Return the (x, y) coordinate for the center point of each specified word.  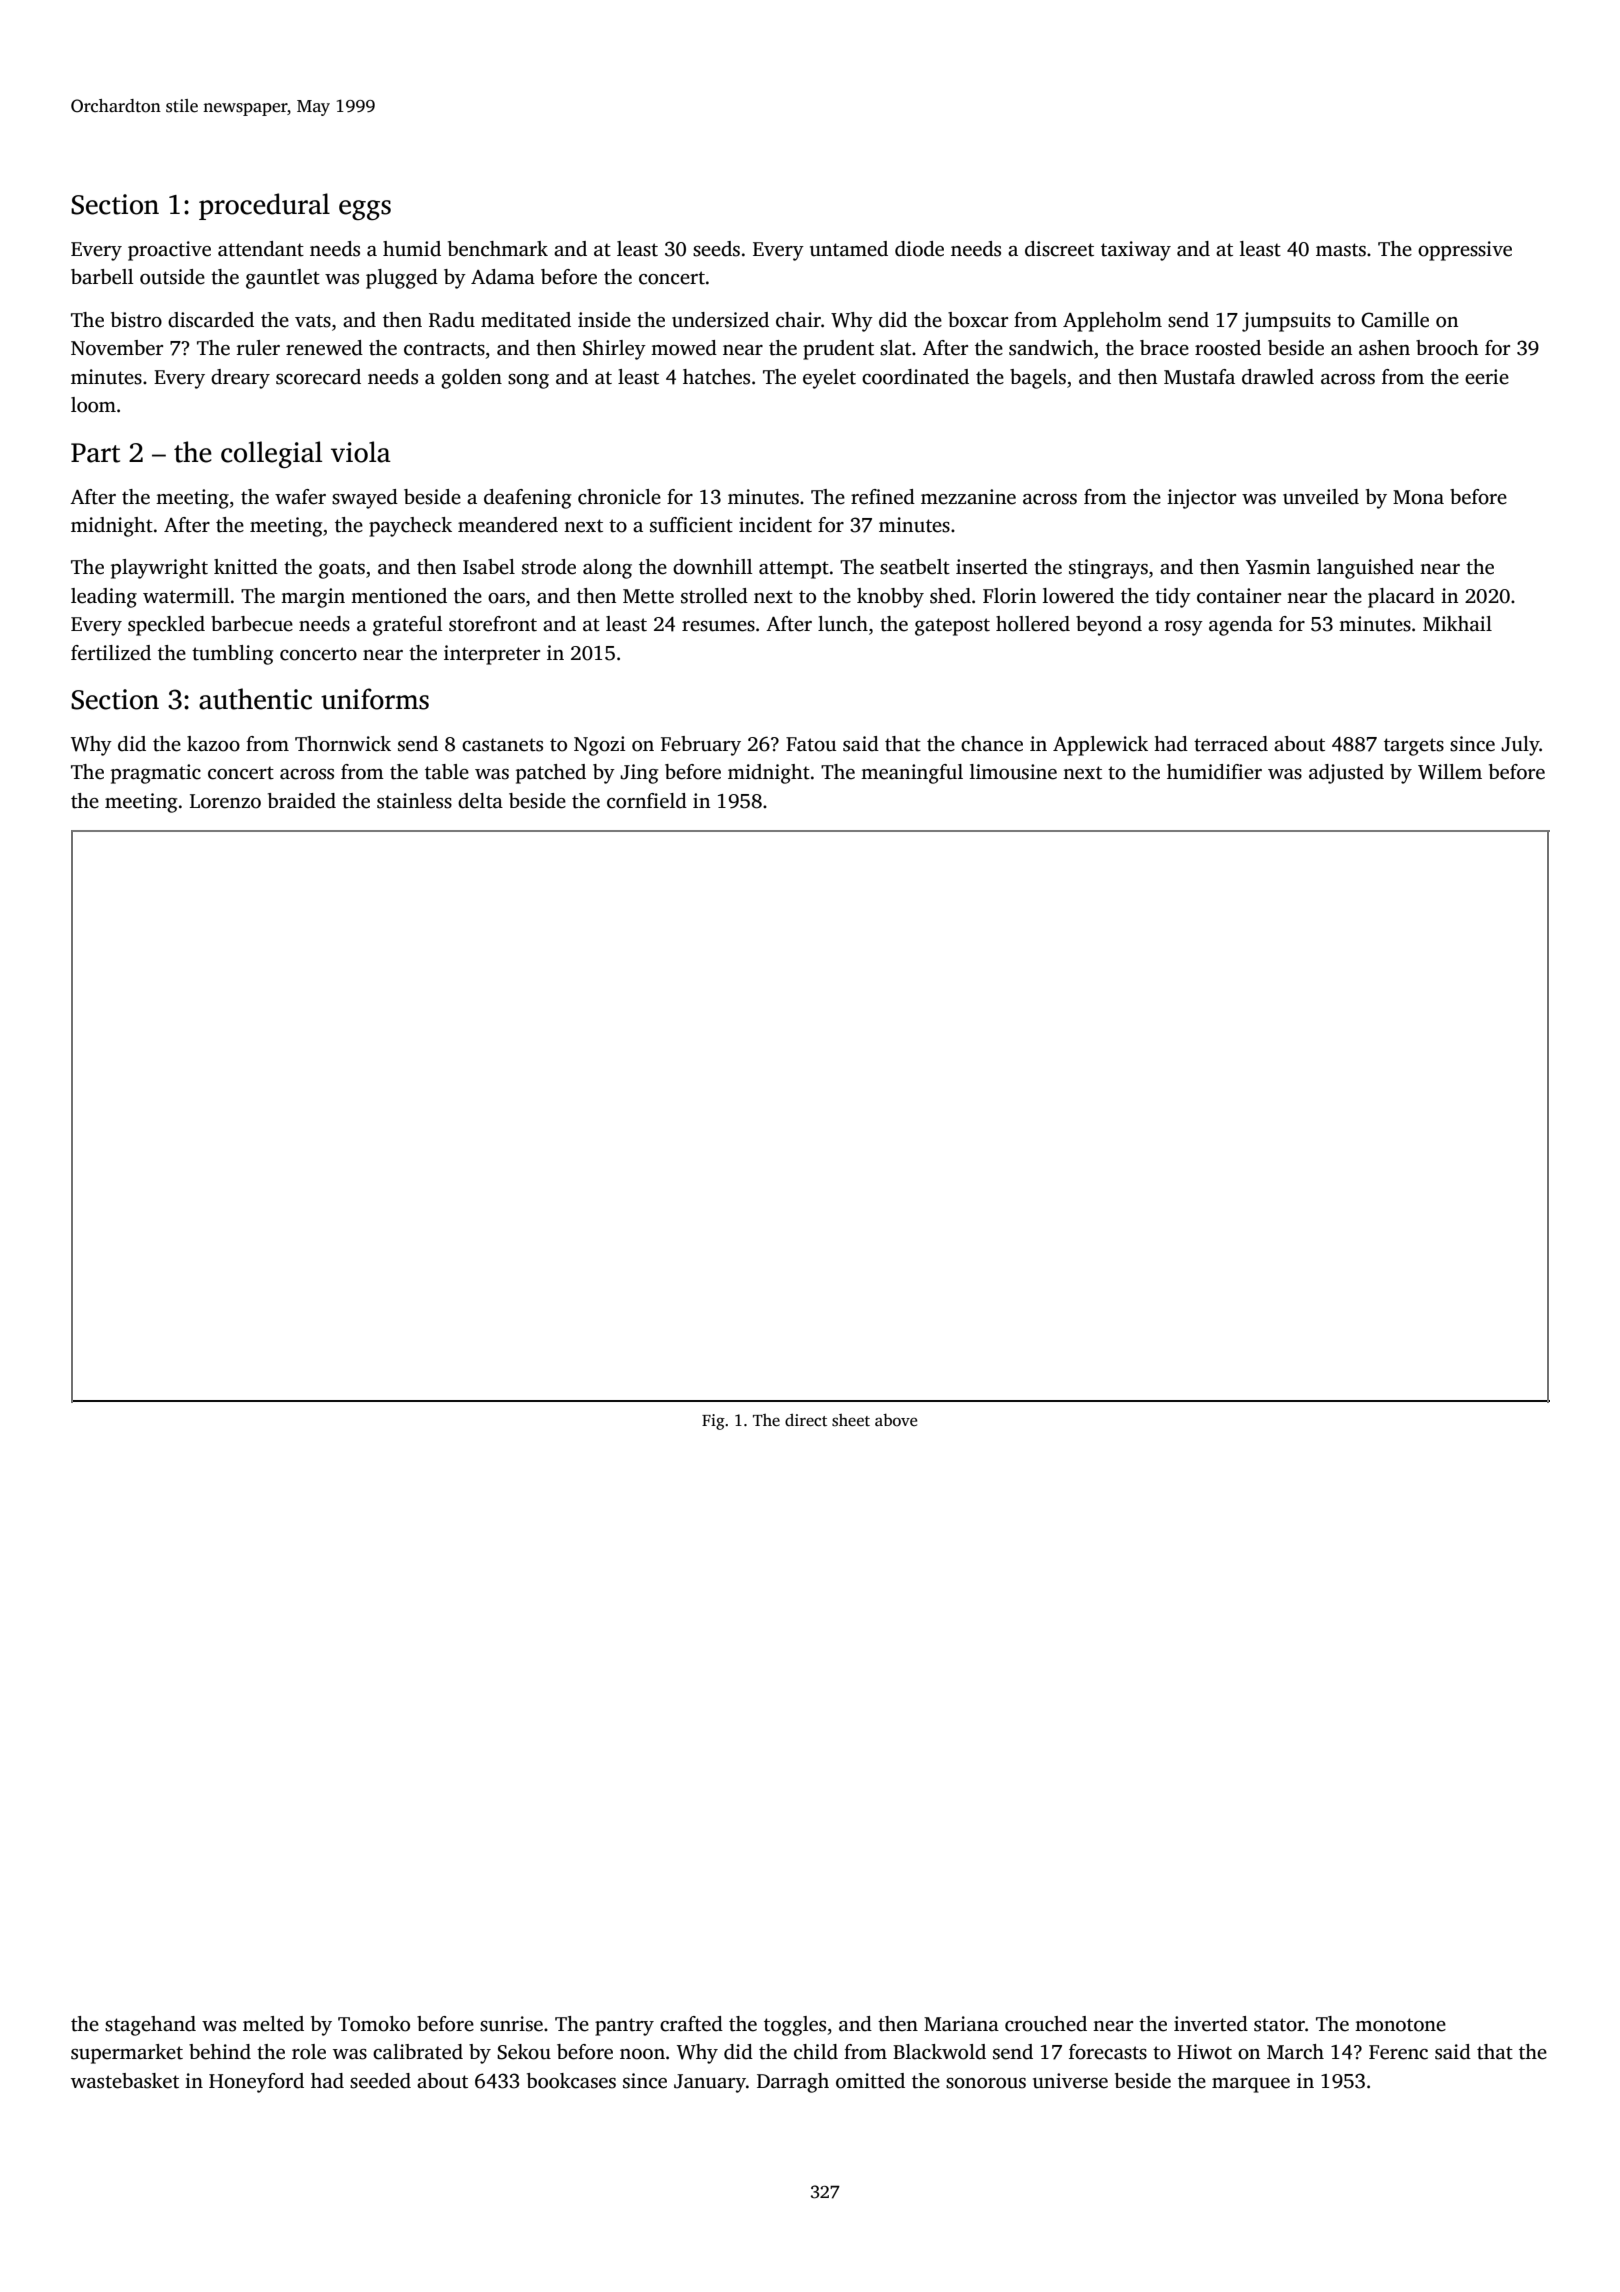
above (896, 1420)
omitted (870, 2081)
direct (806, 1420)
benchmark (498, 249)
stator (1279, 2025)
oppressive (1465, 251)
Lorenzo (225, 801)
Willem (1450, 772)
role (309, 2052)
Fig (713, 1422)
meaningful (912, 774)
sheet (851, 1420)
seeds (716, 249)
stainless (414, 801)
